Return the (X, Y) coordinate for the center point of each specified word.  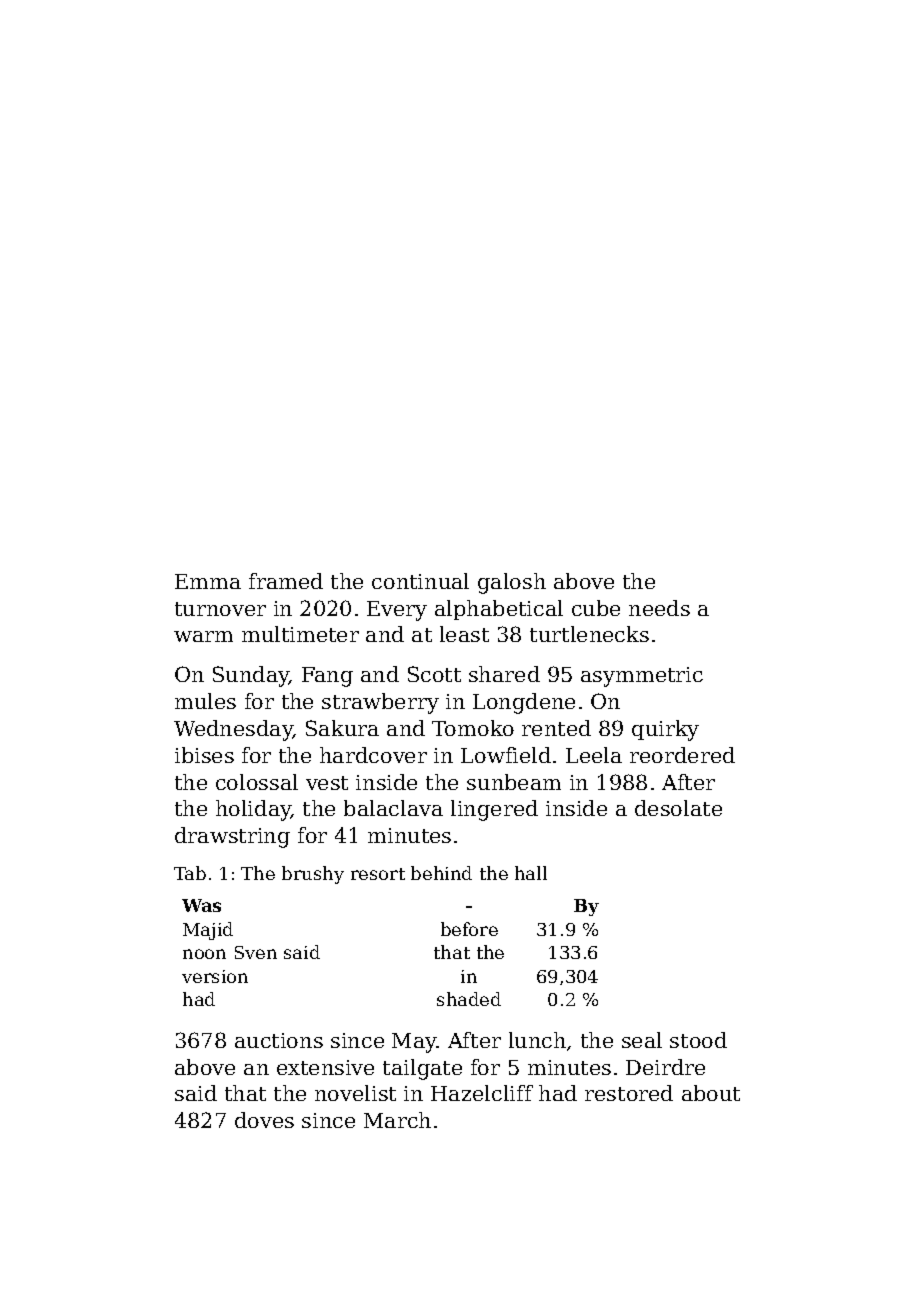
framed (286, 581)
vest (327, 783)
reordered (682, 755)
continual (420, 581)
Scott (434, 674)
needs (659, 608)
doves (264, 1120)
